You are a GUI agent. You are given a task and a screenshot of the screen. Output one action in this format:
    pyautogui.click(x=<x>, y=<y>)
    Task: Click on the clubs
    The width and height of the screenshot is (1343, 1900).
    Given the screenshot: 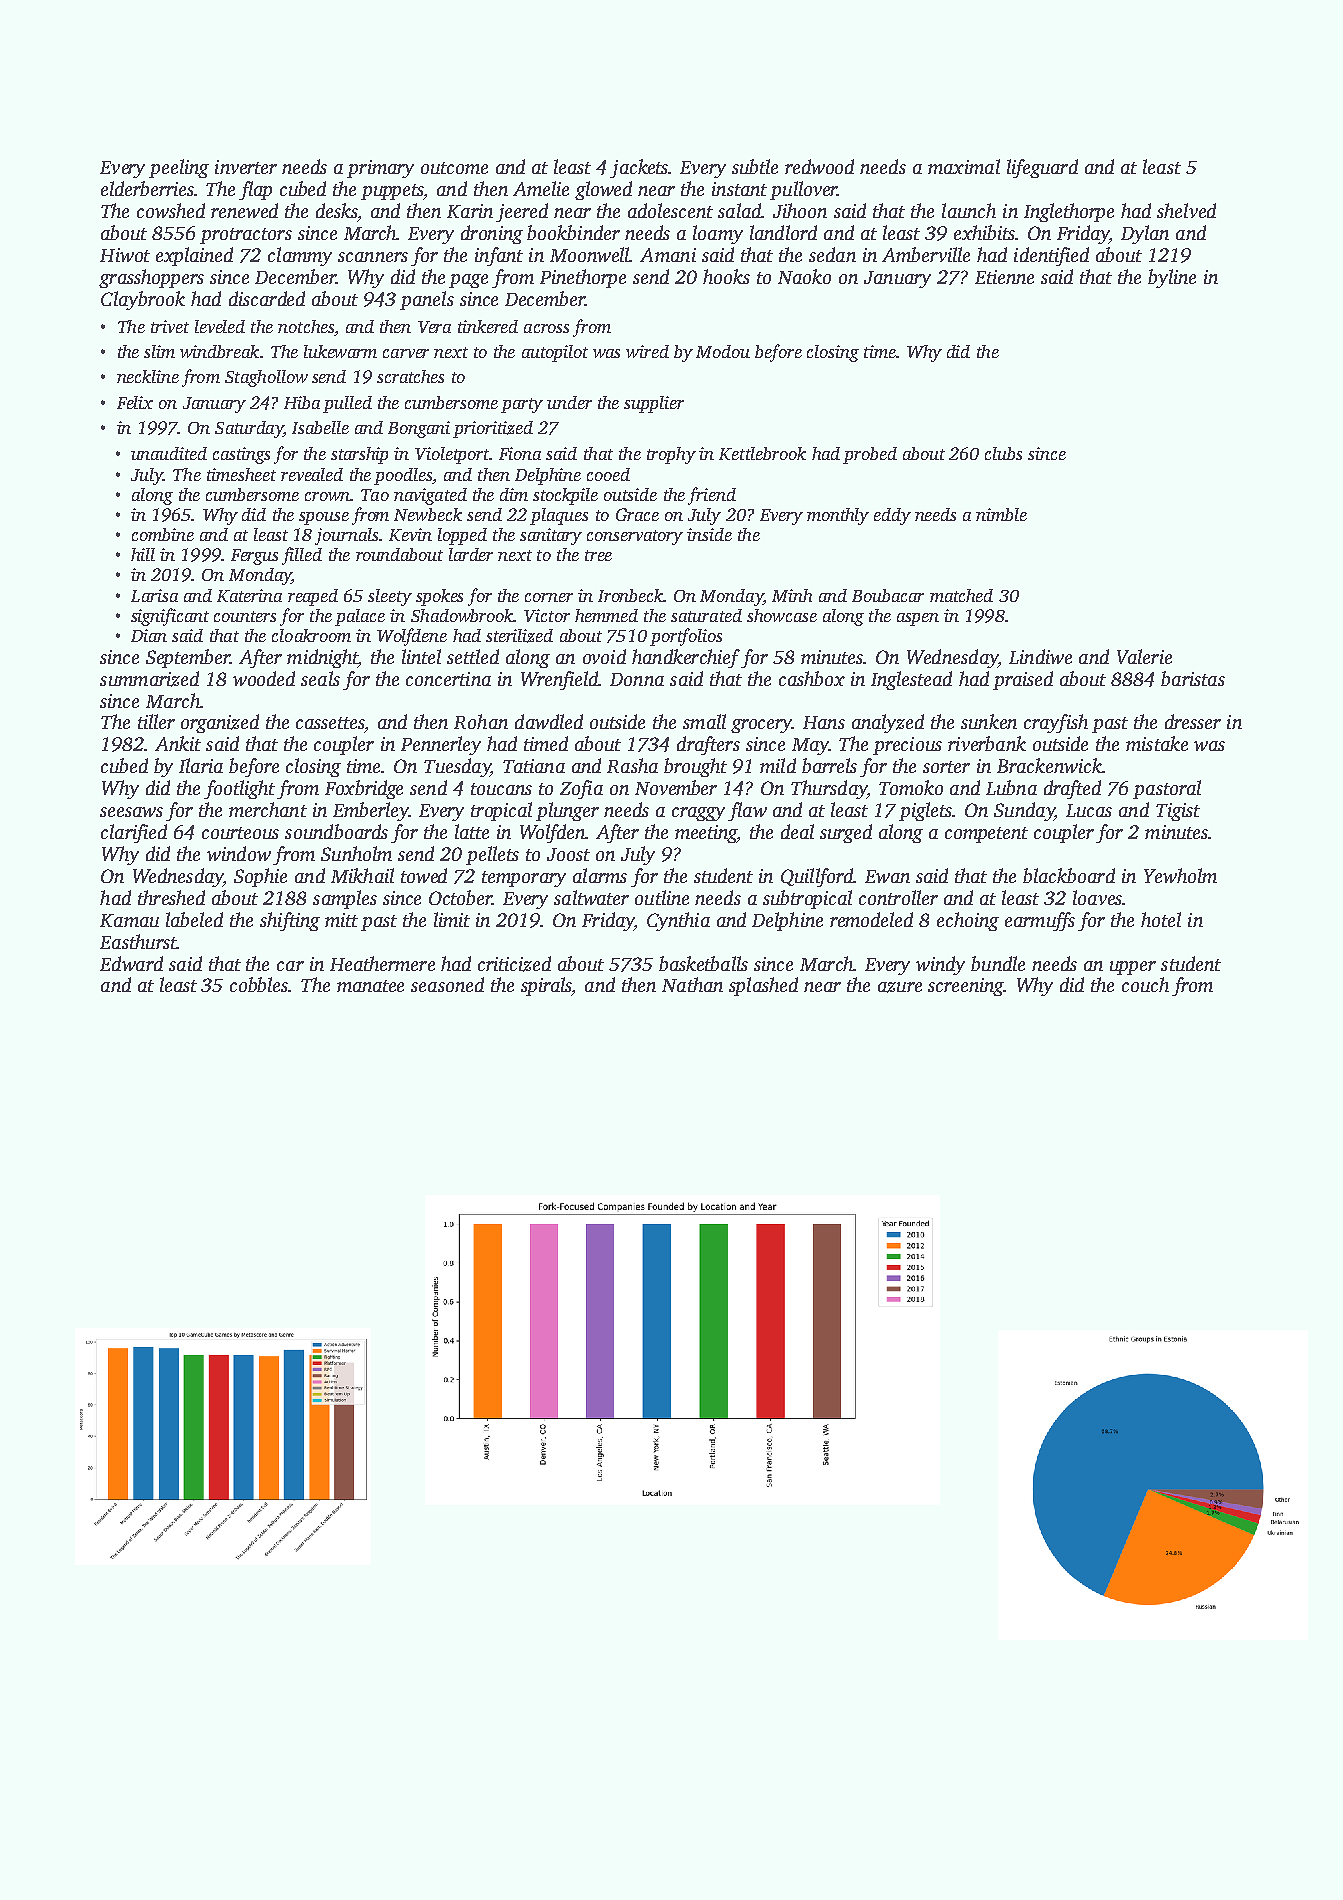 What is the action you would take?
    pyautogui.click(x=1003, y=453)
